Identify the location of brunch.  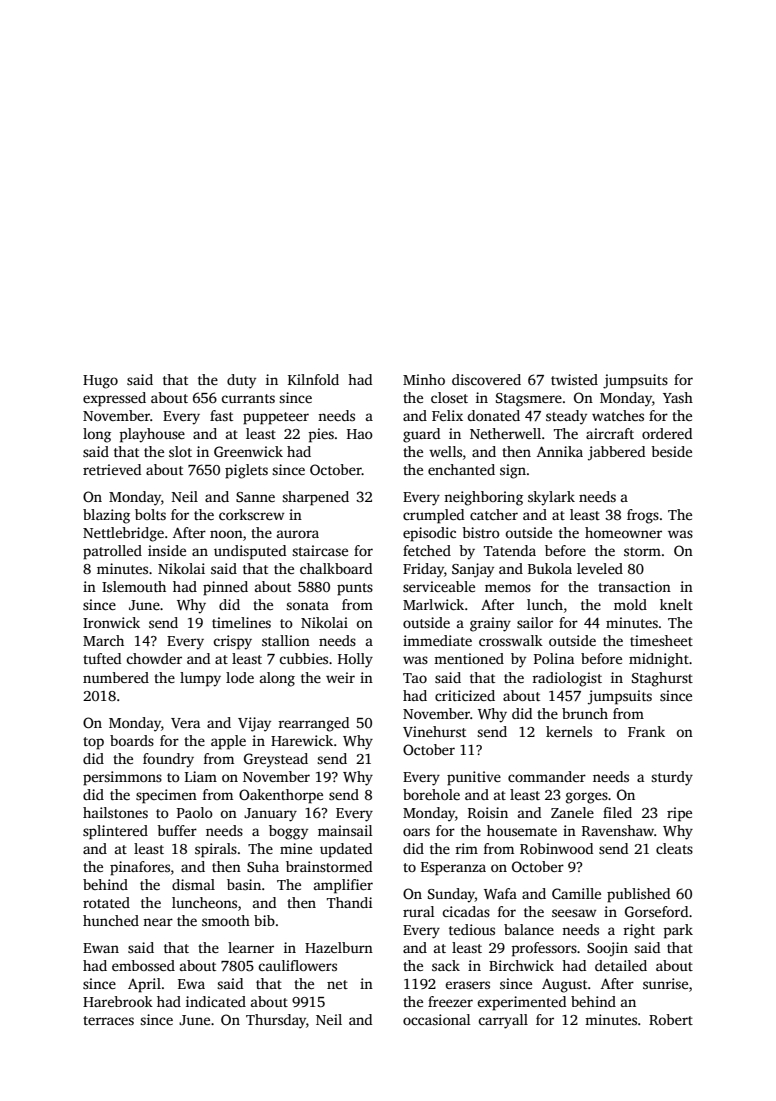
(585, 713).
